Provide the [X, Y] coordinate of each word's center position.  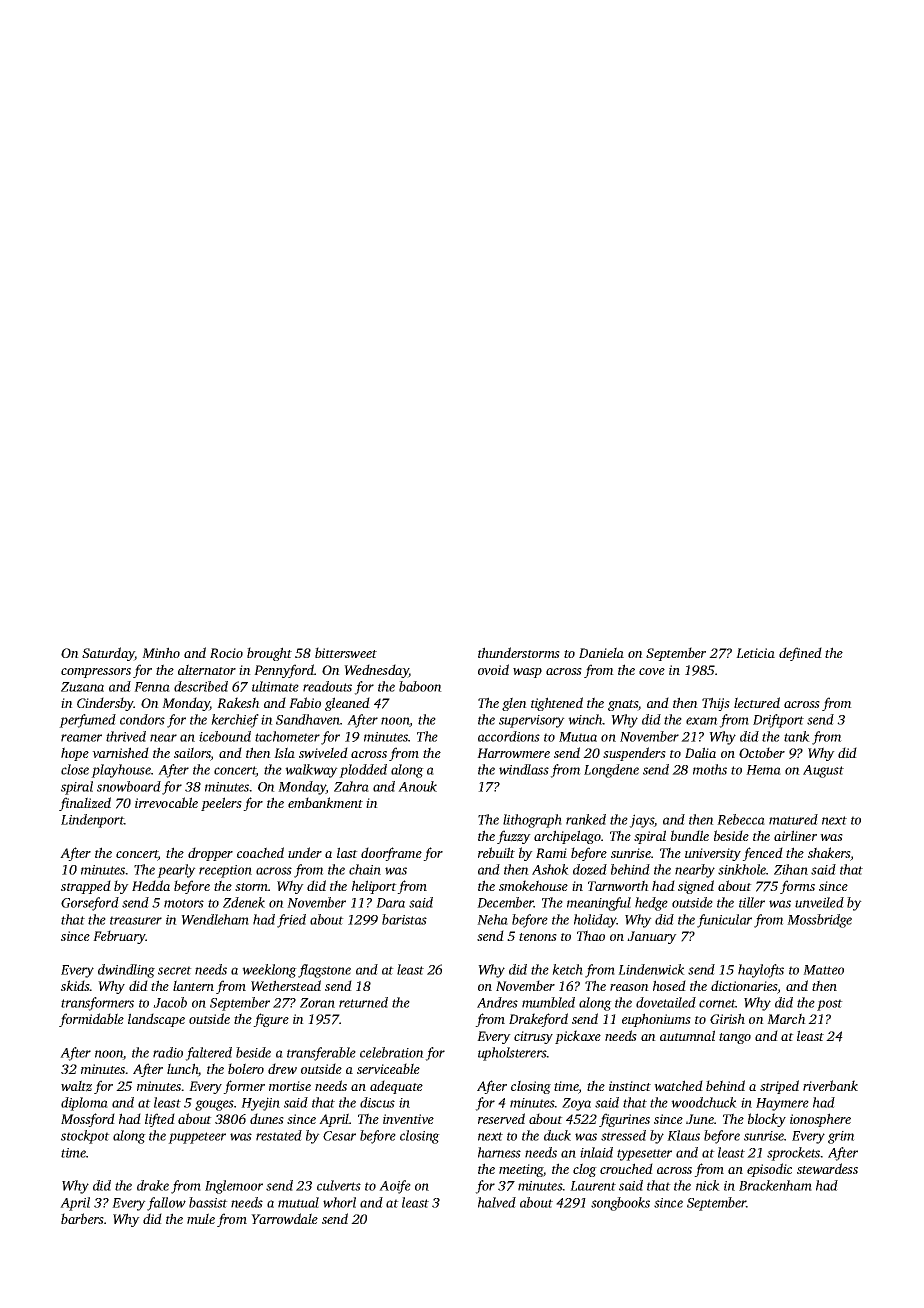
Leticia [755, 653]
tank [797, 736]
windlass [524, 769]
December [505, 902]
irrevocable [166, 802]
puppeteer [197, 1138]
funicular [724, 921]
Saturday [108, 654]
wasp [527, 673]
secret [175, 970]
